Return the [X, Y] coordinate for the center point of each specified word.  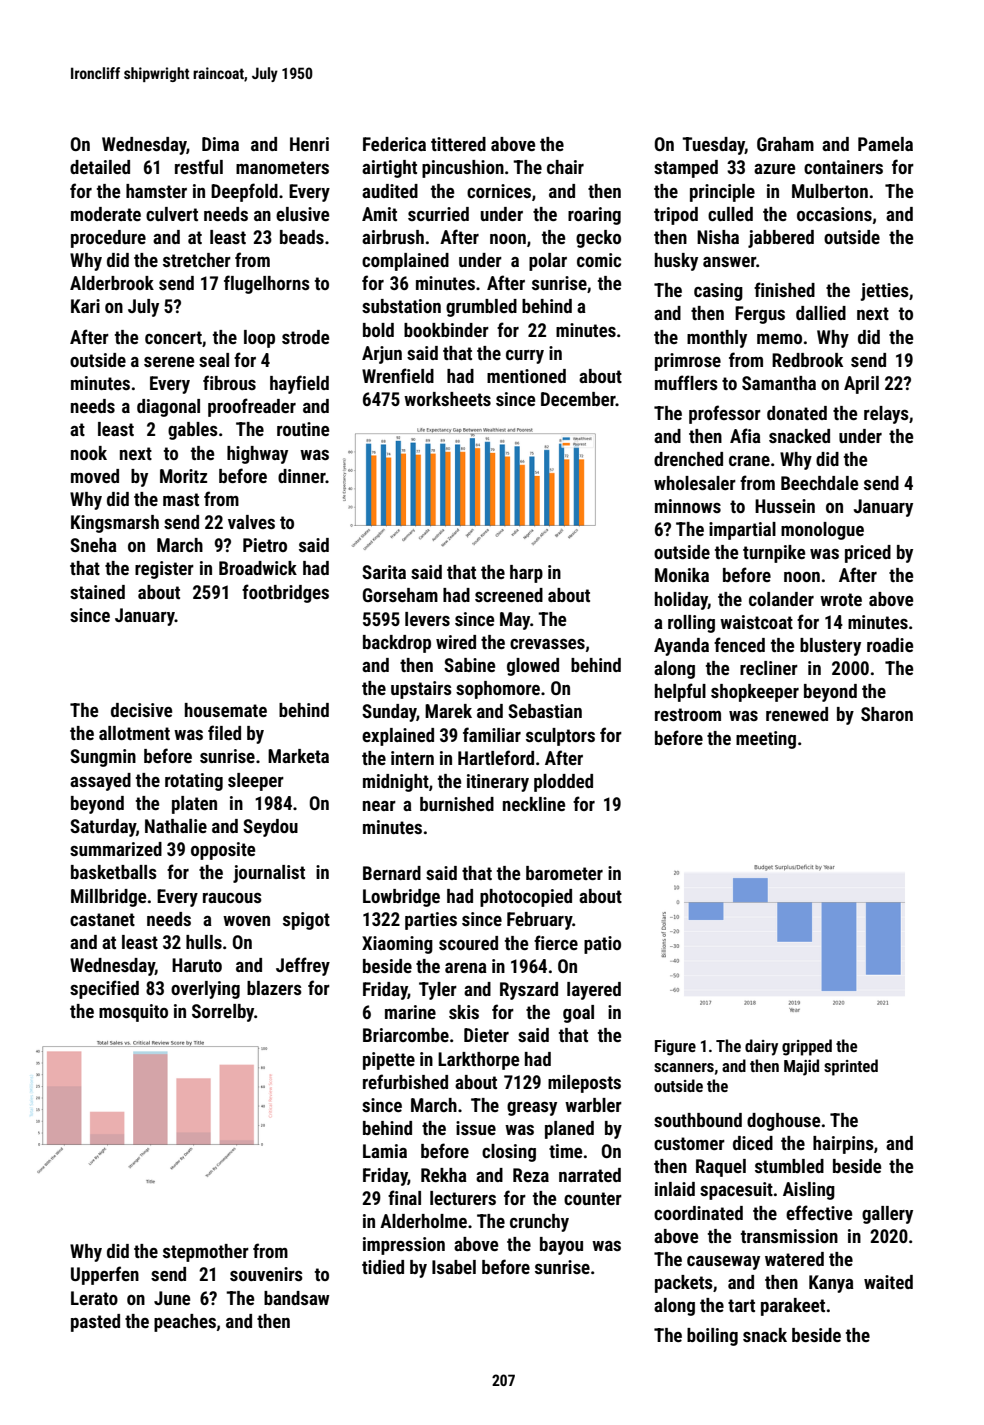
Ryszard [529, 991]
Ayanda [681, 647]
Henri [309, 144]
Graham [785, 144]
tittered [458, 144]
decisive [141, 710]
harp [526, 574]
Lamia [385, 1151]
